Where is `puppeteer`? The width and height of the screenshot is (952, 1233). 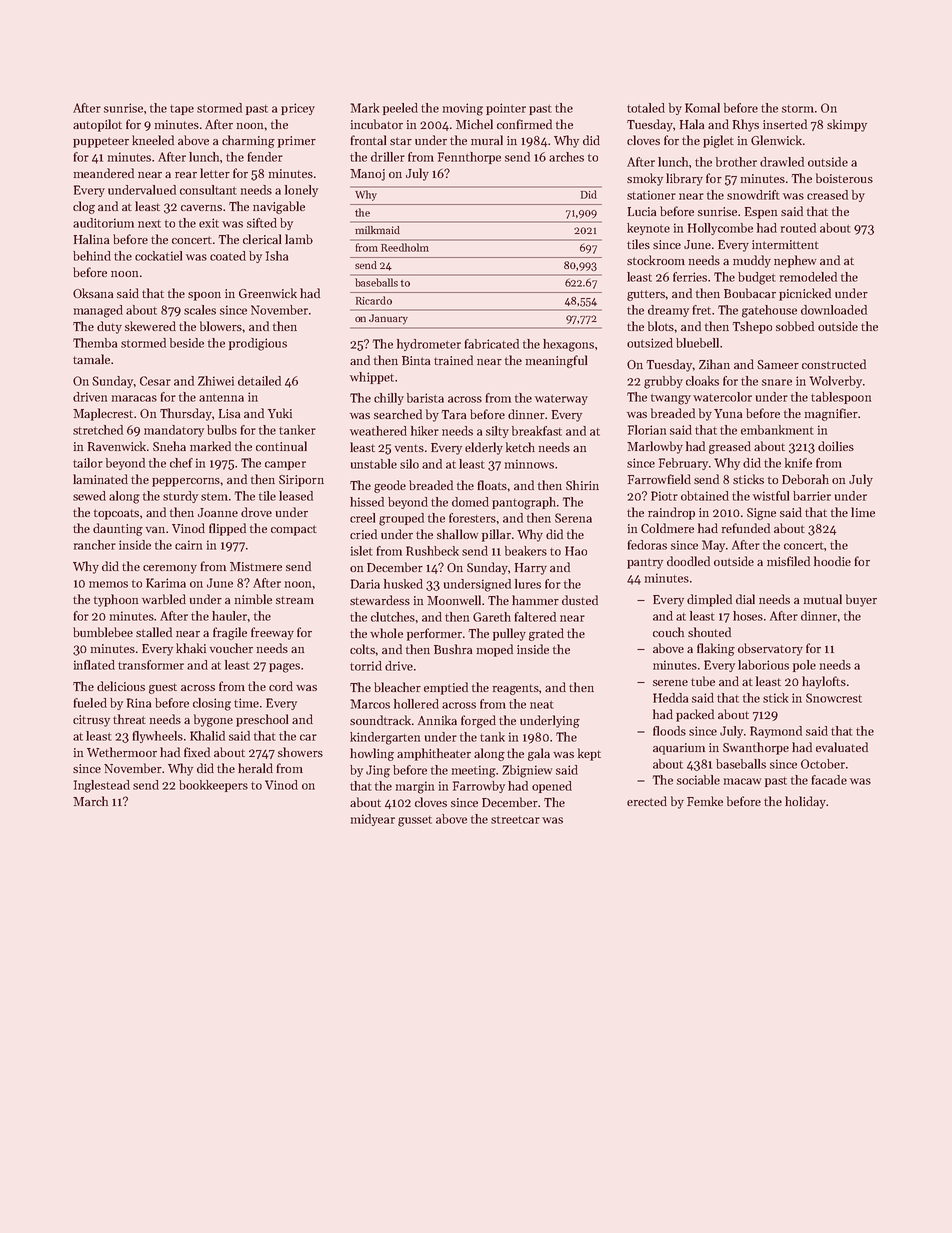 puppeteer is located at coordinates (101, 142).
